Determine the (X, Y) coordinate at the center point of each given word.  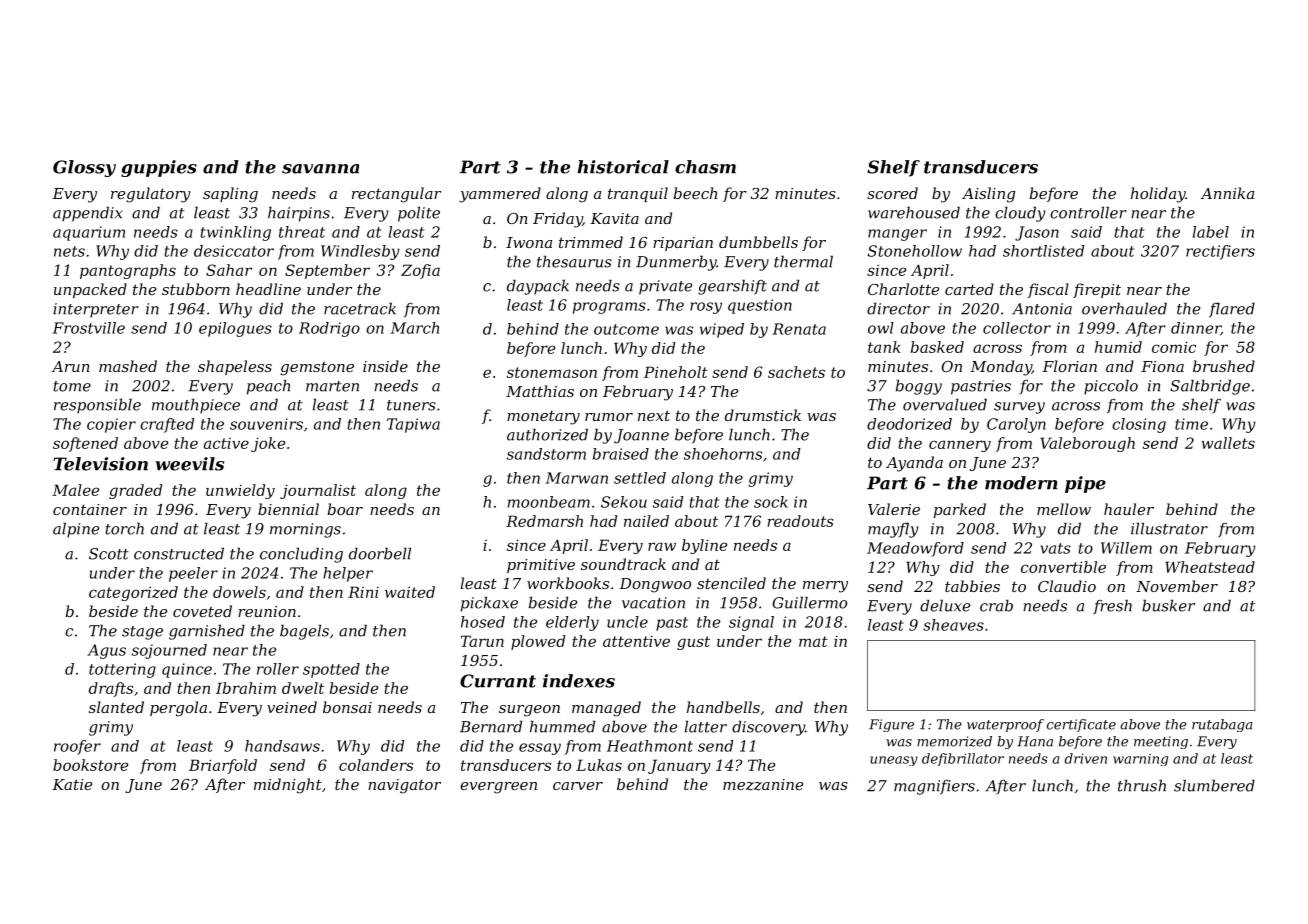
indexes (579, 681)
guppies (159, 168)
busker (1168, 605)
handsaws (282, 746)
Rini (363, 592)
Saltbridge (1210, 387)
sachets (796, 372)
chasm (705, 167)
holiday (1158, 195)
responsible (97, 406)
